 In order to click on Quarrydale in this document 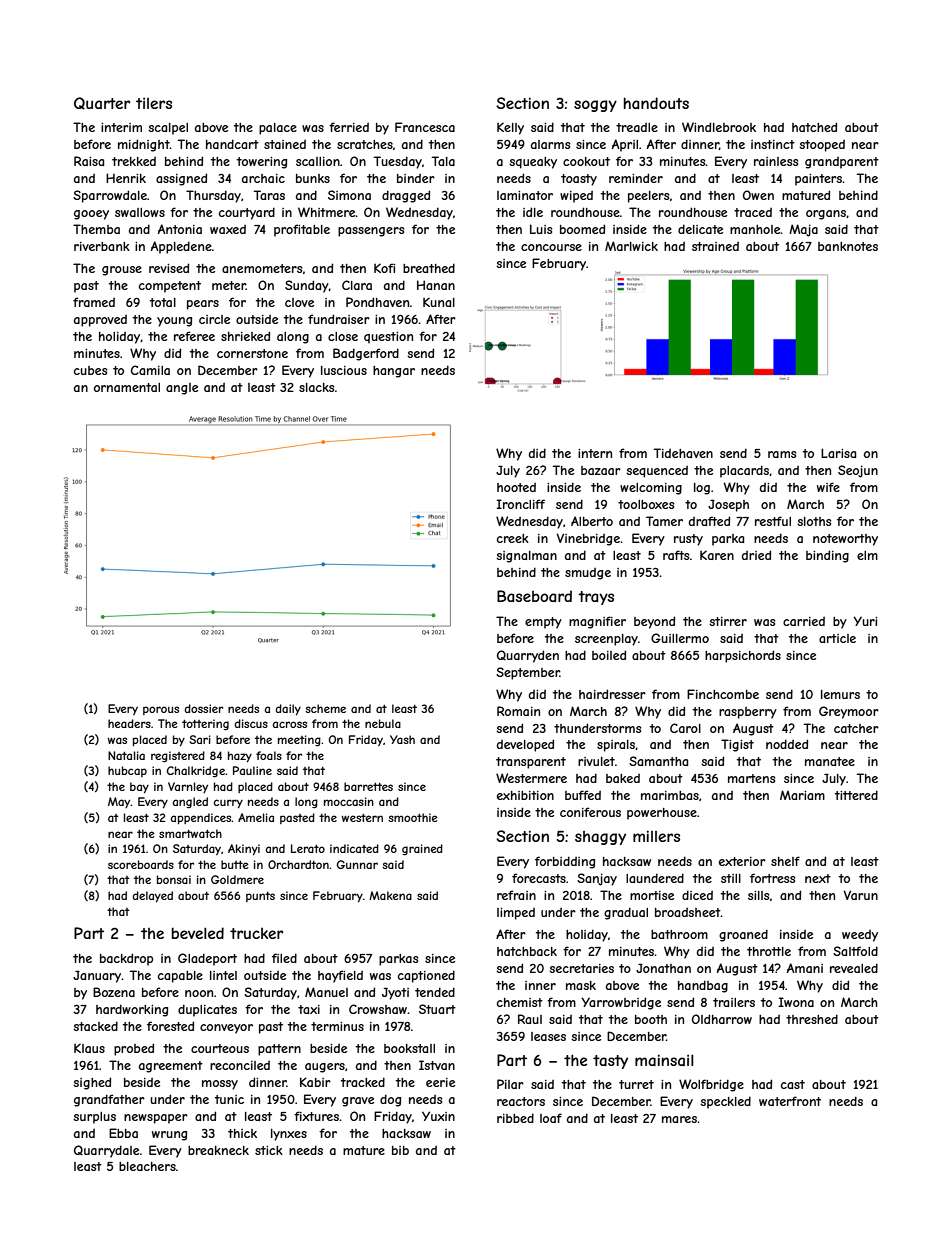, I will do `click(106, 1151)`.
